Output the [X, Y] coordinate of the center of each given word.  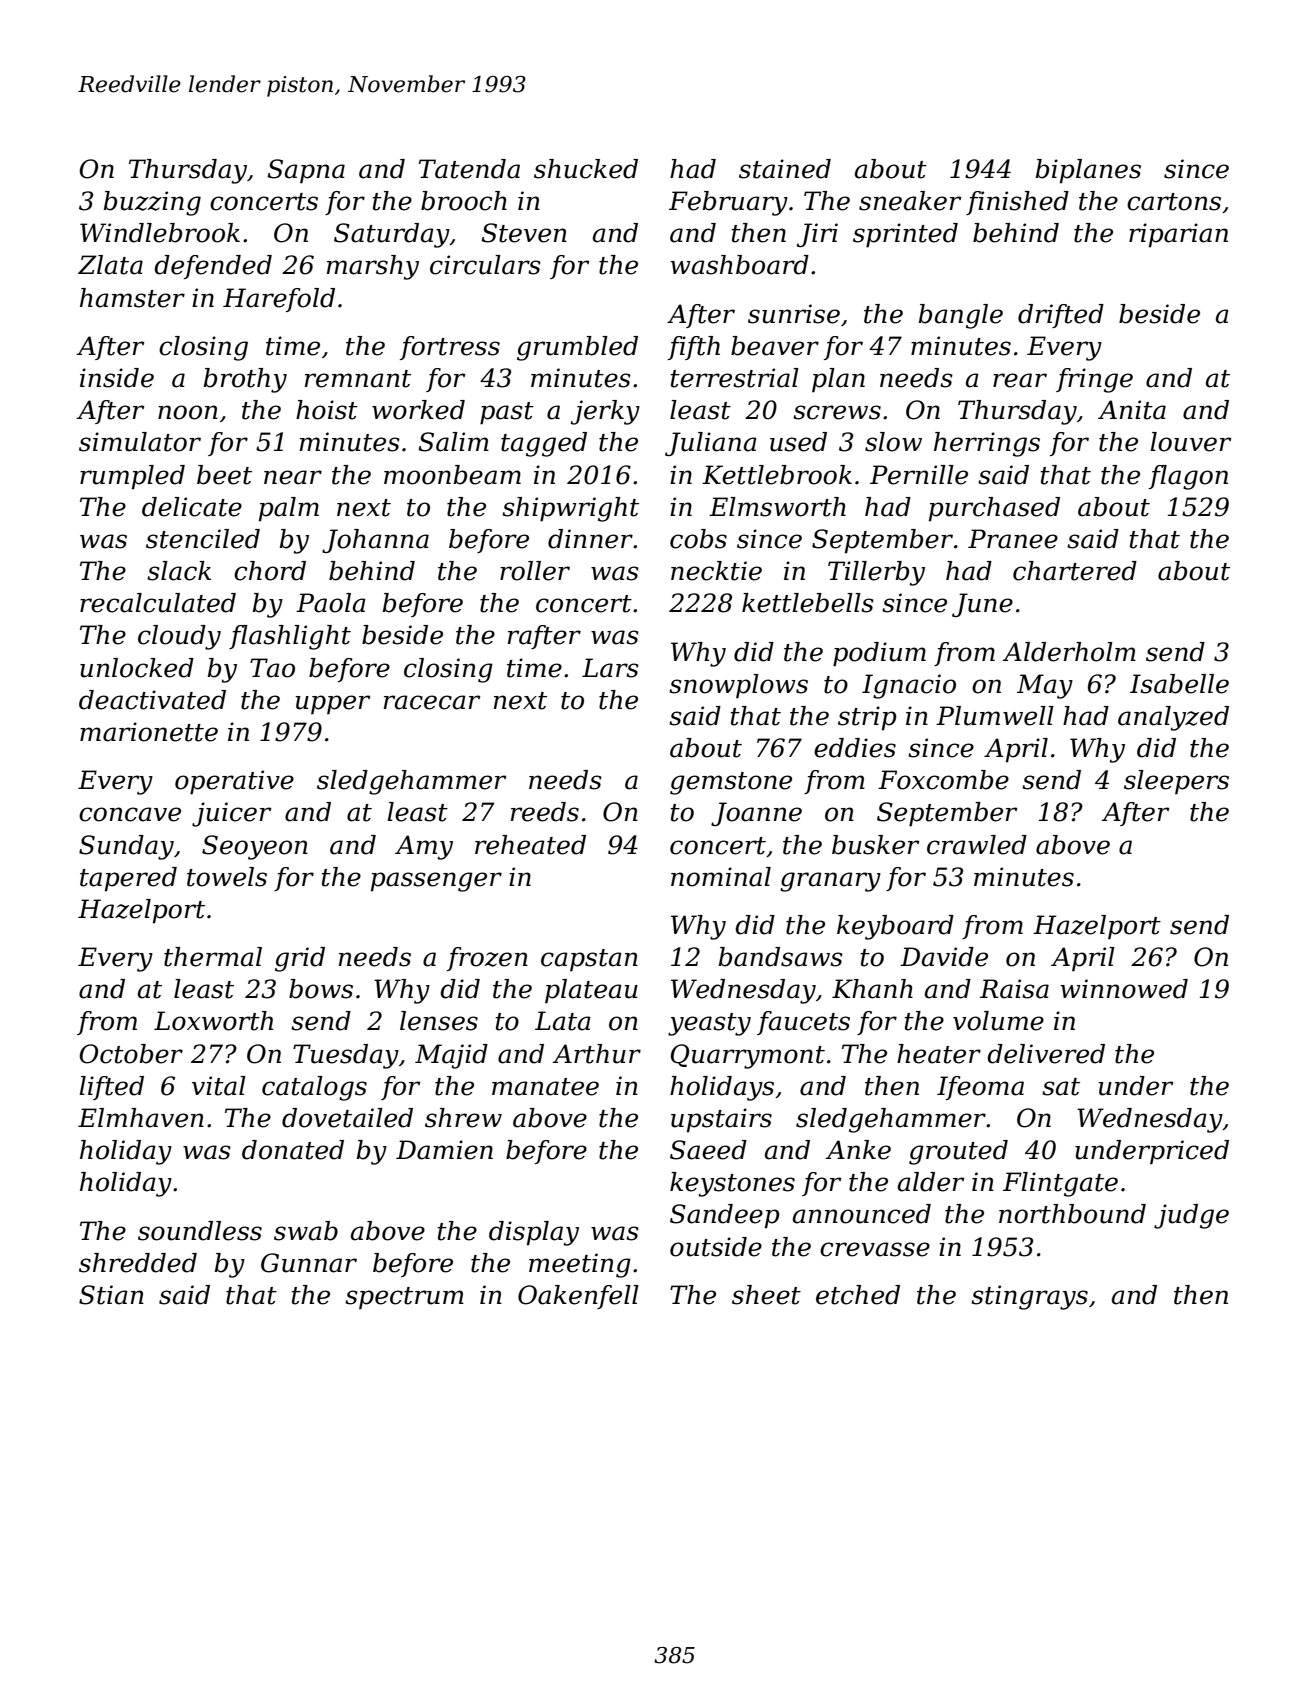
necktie [716, 571]
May [1045, 686]
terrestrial [735, 378]
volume [998, 1021]
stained [785, 169]
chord [270, 571]
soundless [200, 1231]
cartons [1174, 202]
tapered [128, 879]
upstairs [721, 1120]
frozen [487, 959]
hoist [327, 410]
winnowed [1124, 989]
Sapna [306, 171]
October [131, 1054]
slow [893, 442]
